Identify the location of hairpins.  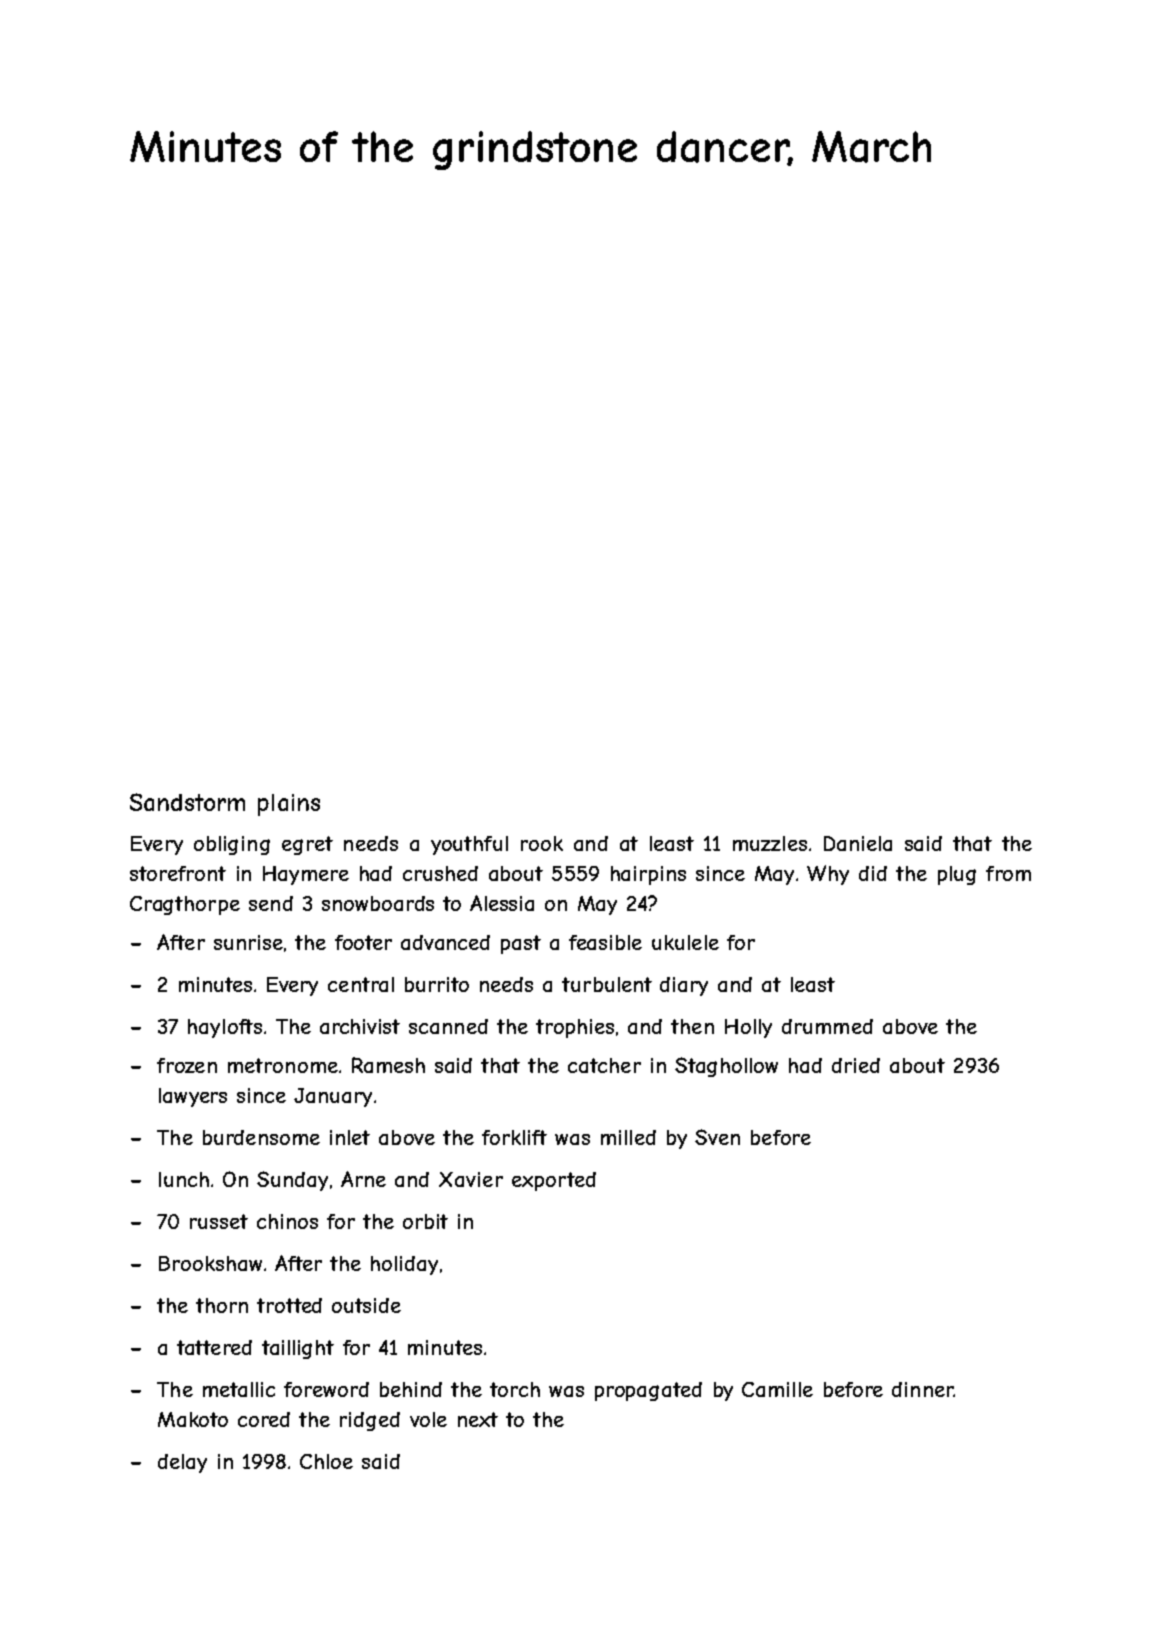
(648, 875).
